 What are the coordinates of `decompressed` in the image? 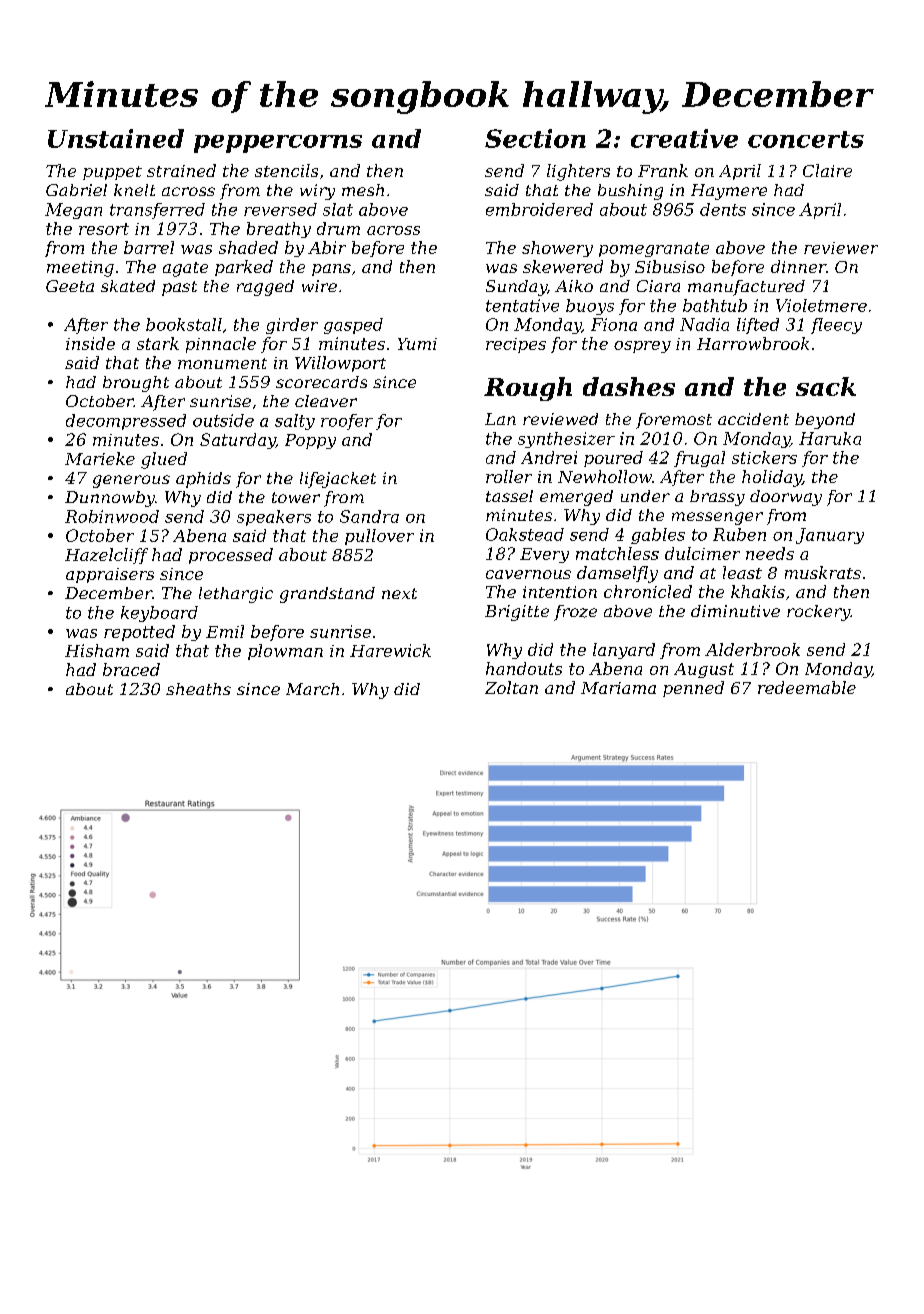 It's located at (126, 422).
